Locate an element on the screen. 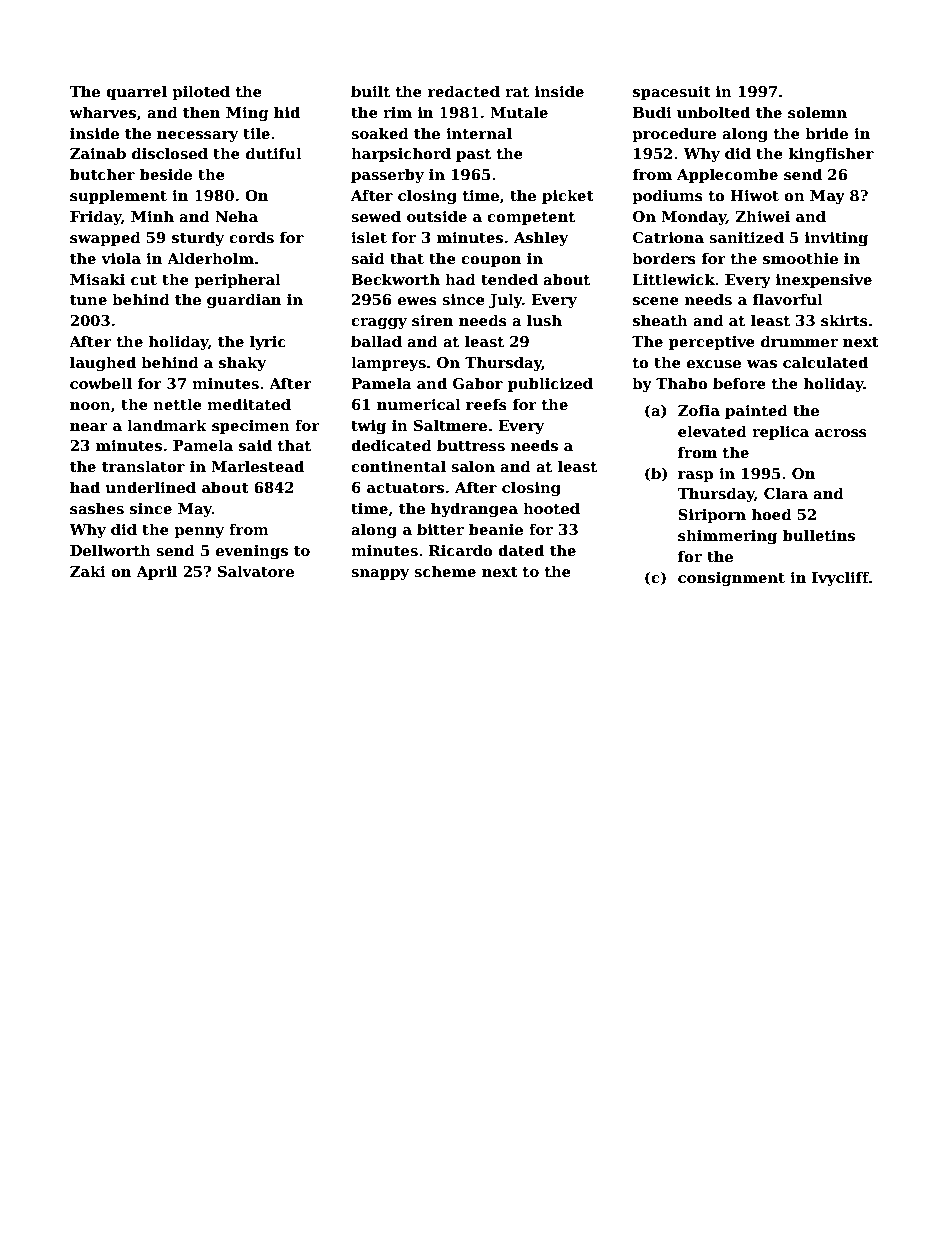 This screenshot has width=952, height=1233. salon is located at coordinates (473, 466).
